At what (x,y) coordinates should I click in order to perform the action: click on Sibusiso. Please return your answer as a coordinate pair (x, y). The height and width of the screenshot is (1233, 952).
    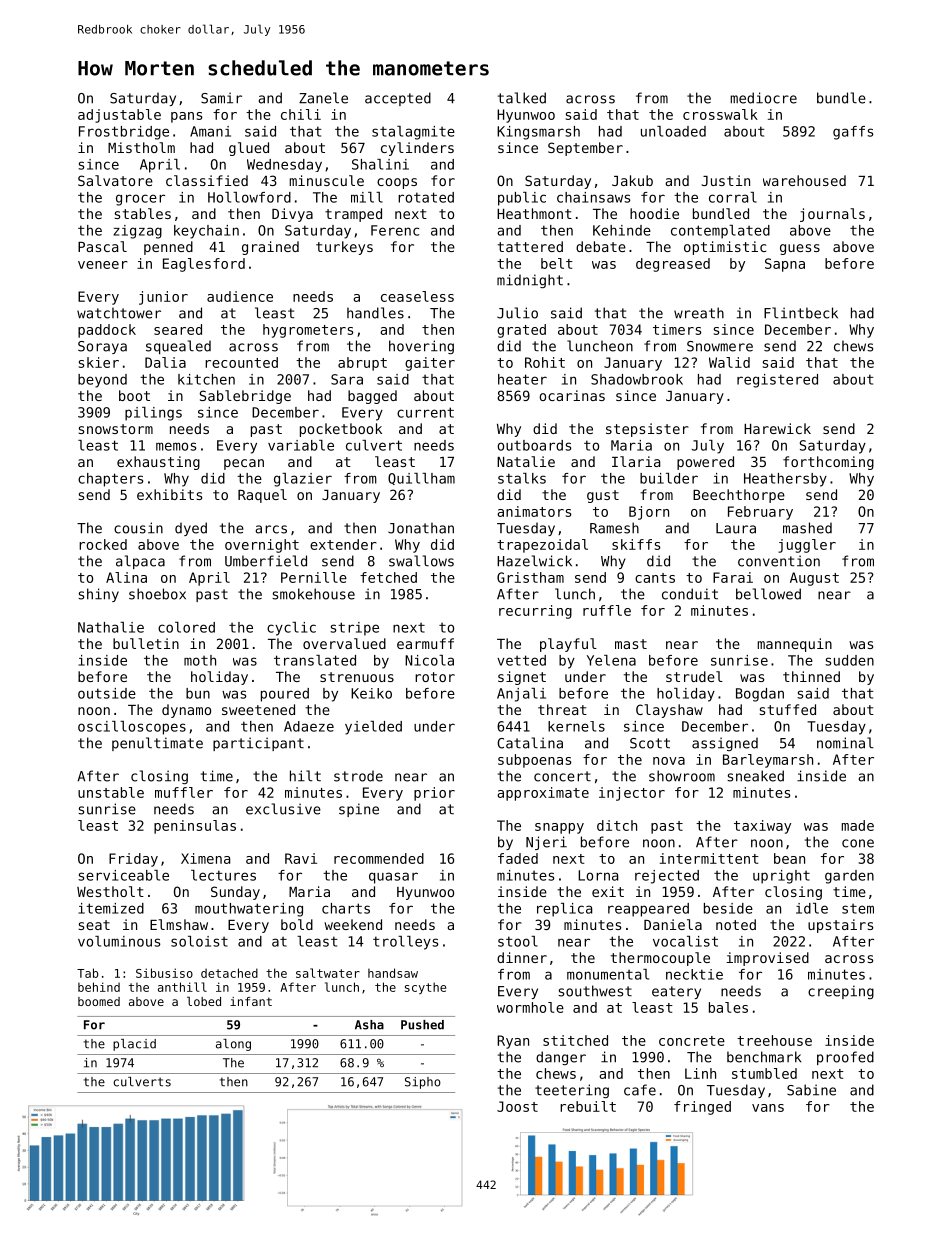
    Looking at the image, I should click on (164, 973).
